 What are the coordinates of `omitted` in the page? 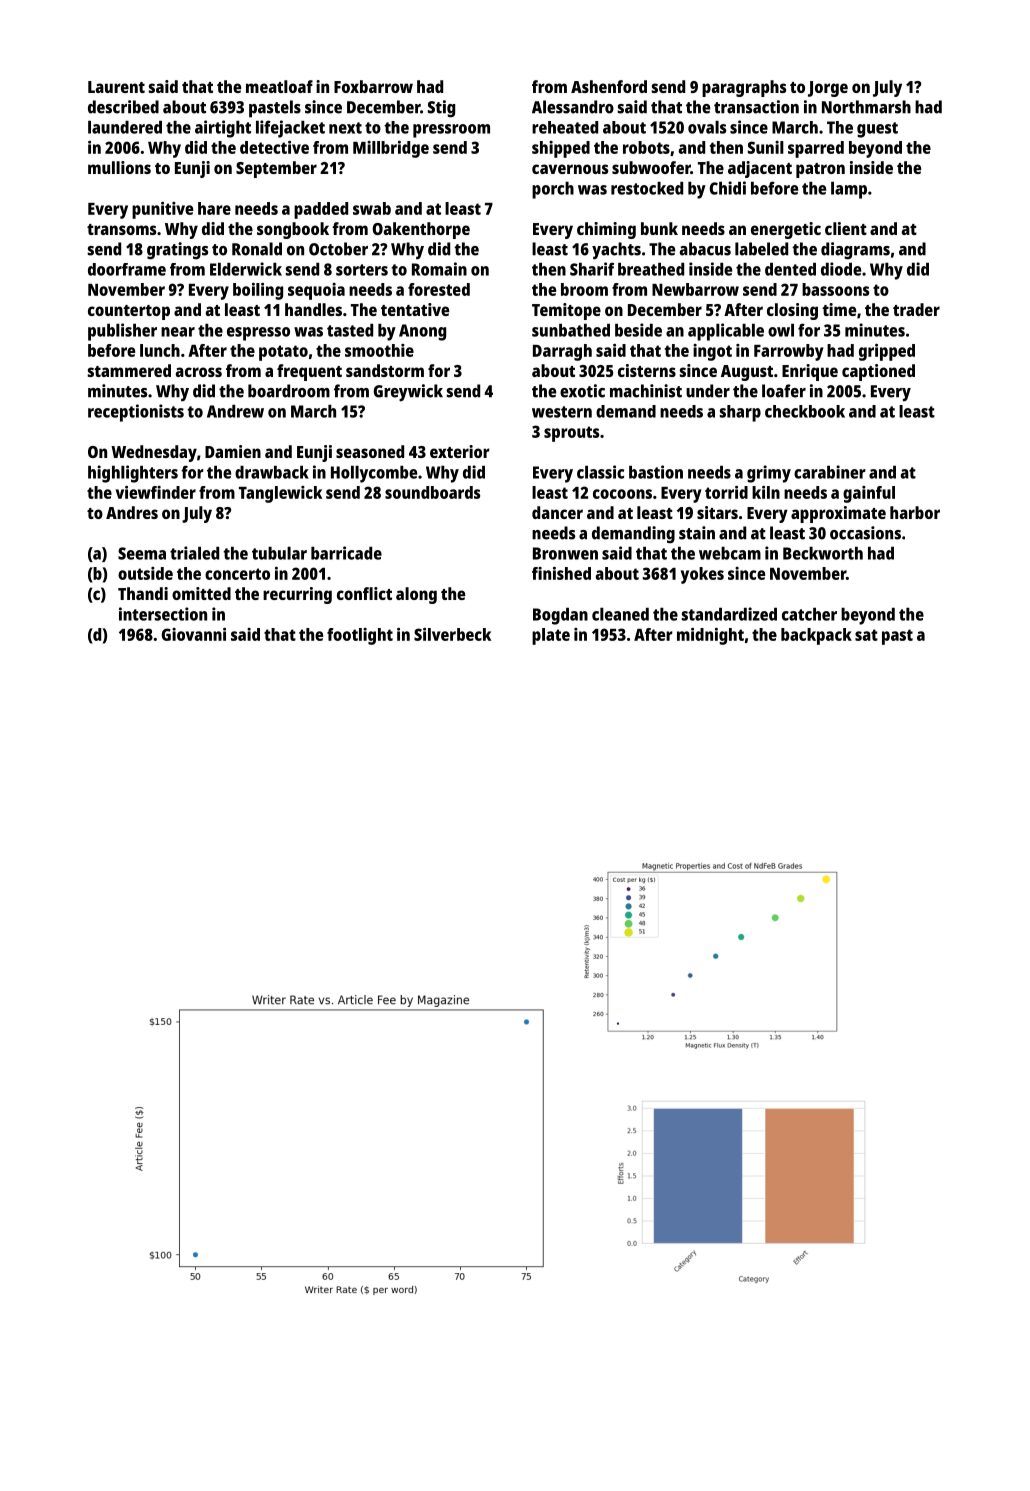 It's located at (201, 593).
